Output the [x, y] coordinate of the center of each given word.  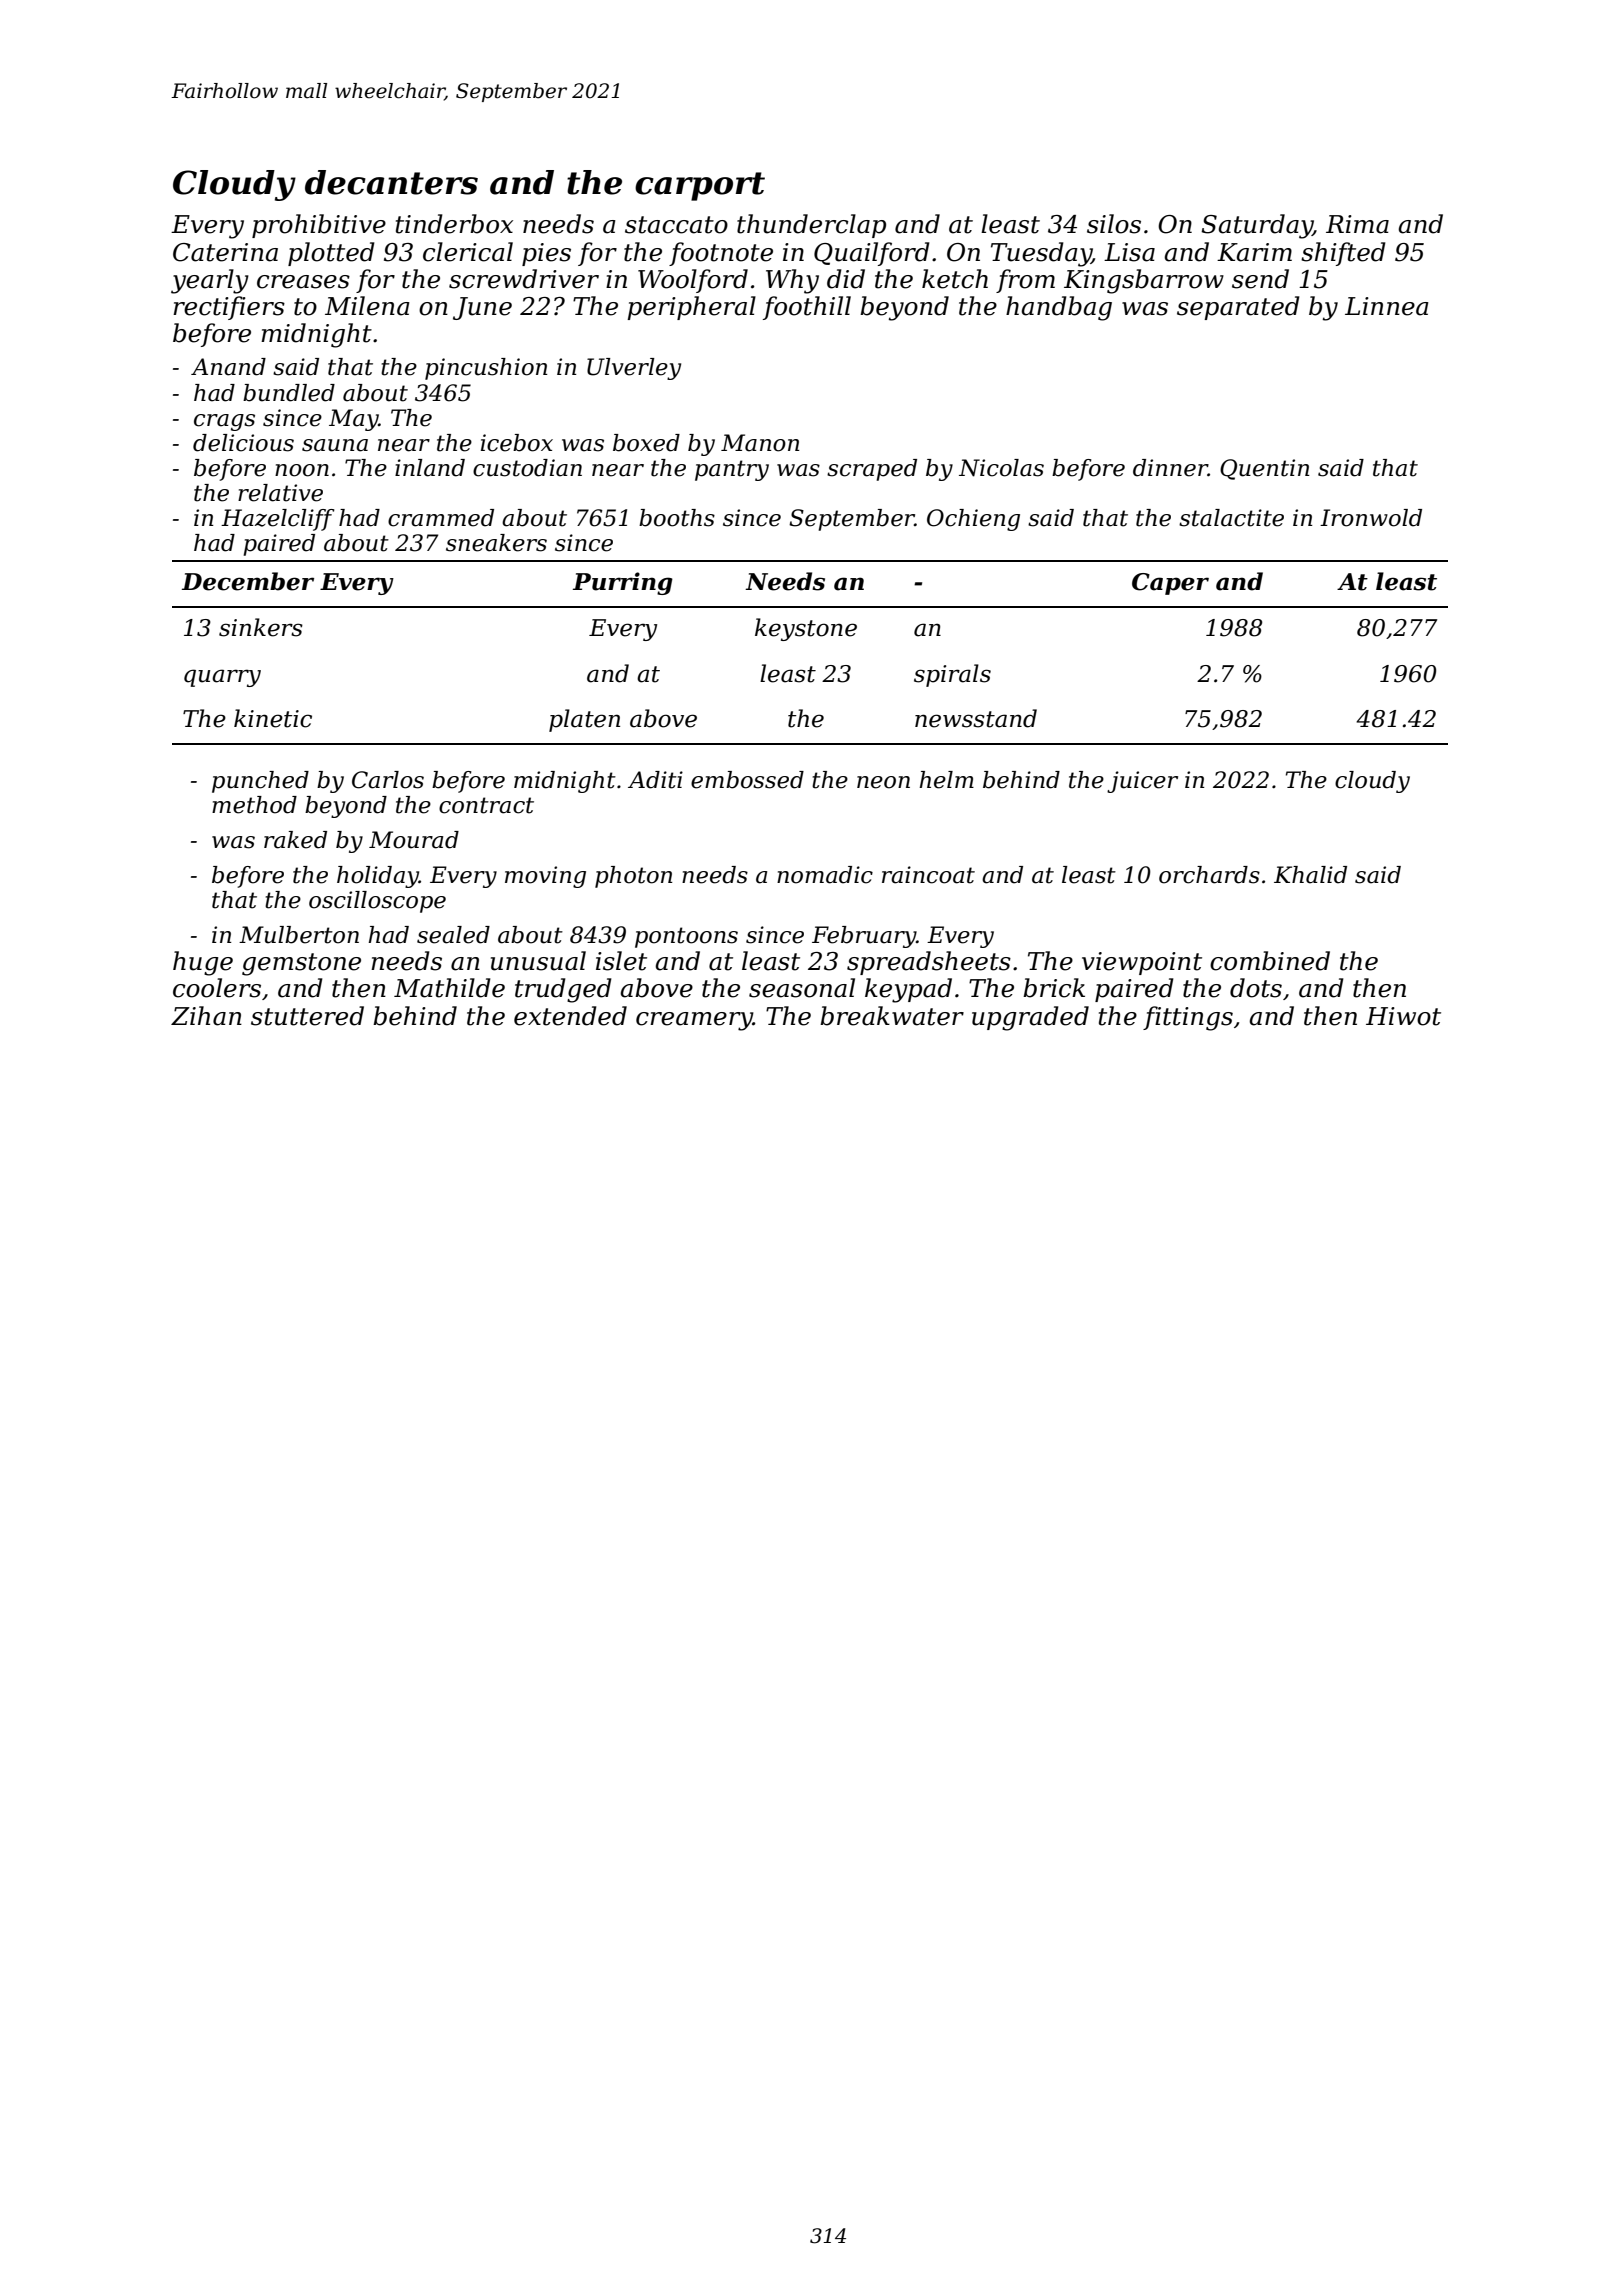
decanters [391, 182]
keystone [806, 629]
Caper [1170, 584]
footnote [721, 254]
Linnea [1387, 306]
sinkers [261, 627]
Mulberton [299, 935]
